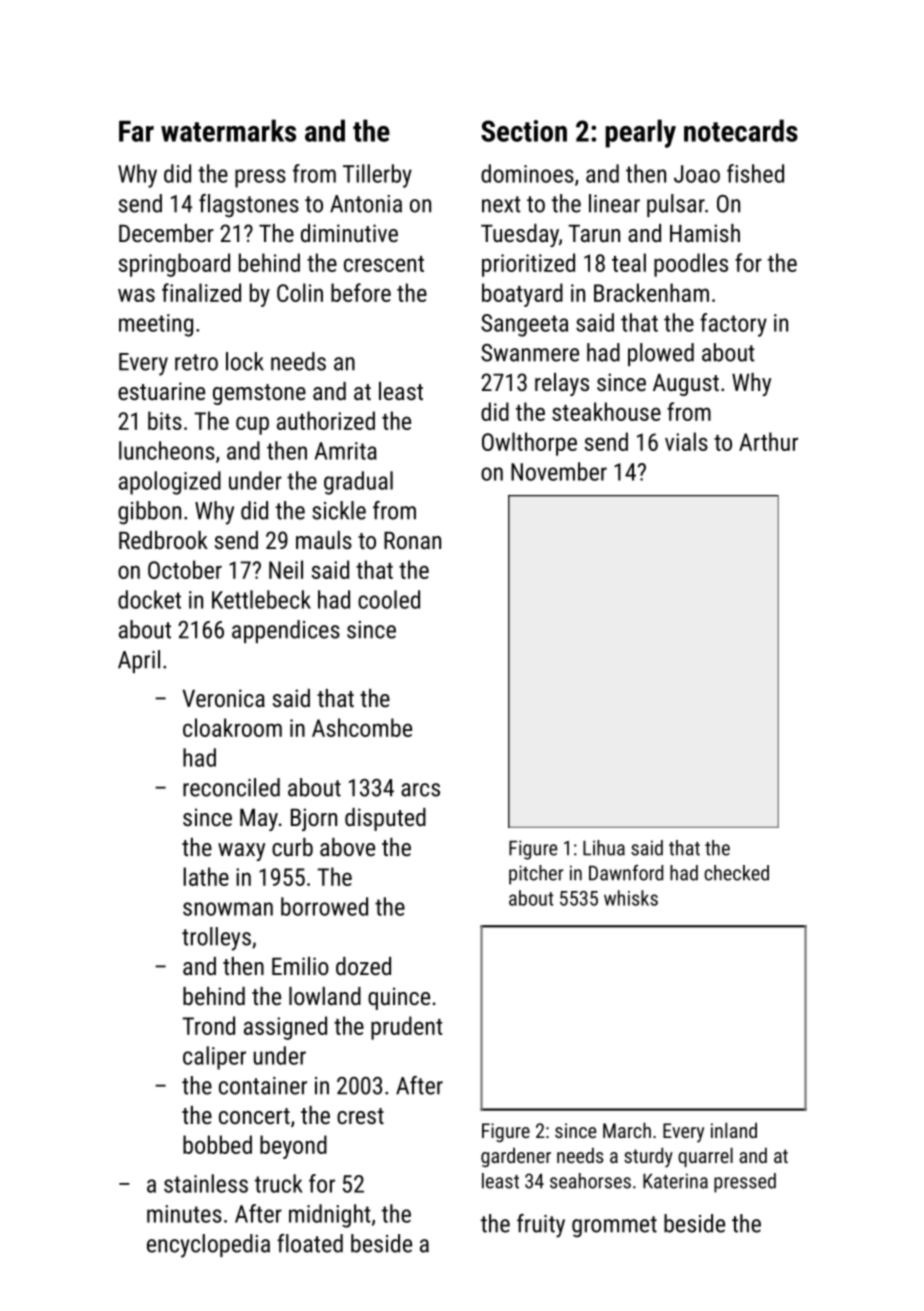  Describe the element at coordinates (501, 204) in the screenshot. I see `next` at that location.
